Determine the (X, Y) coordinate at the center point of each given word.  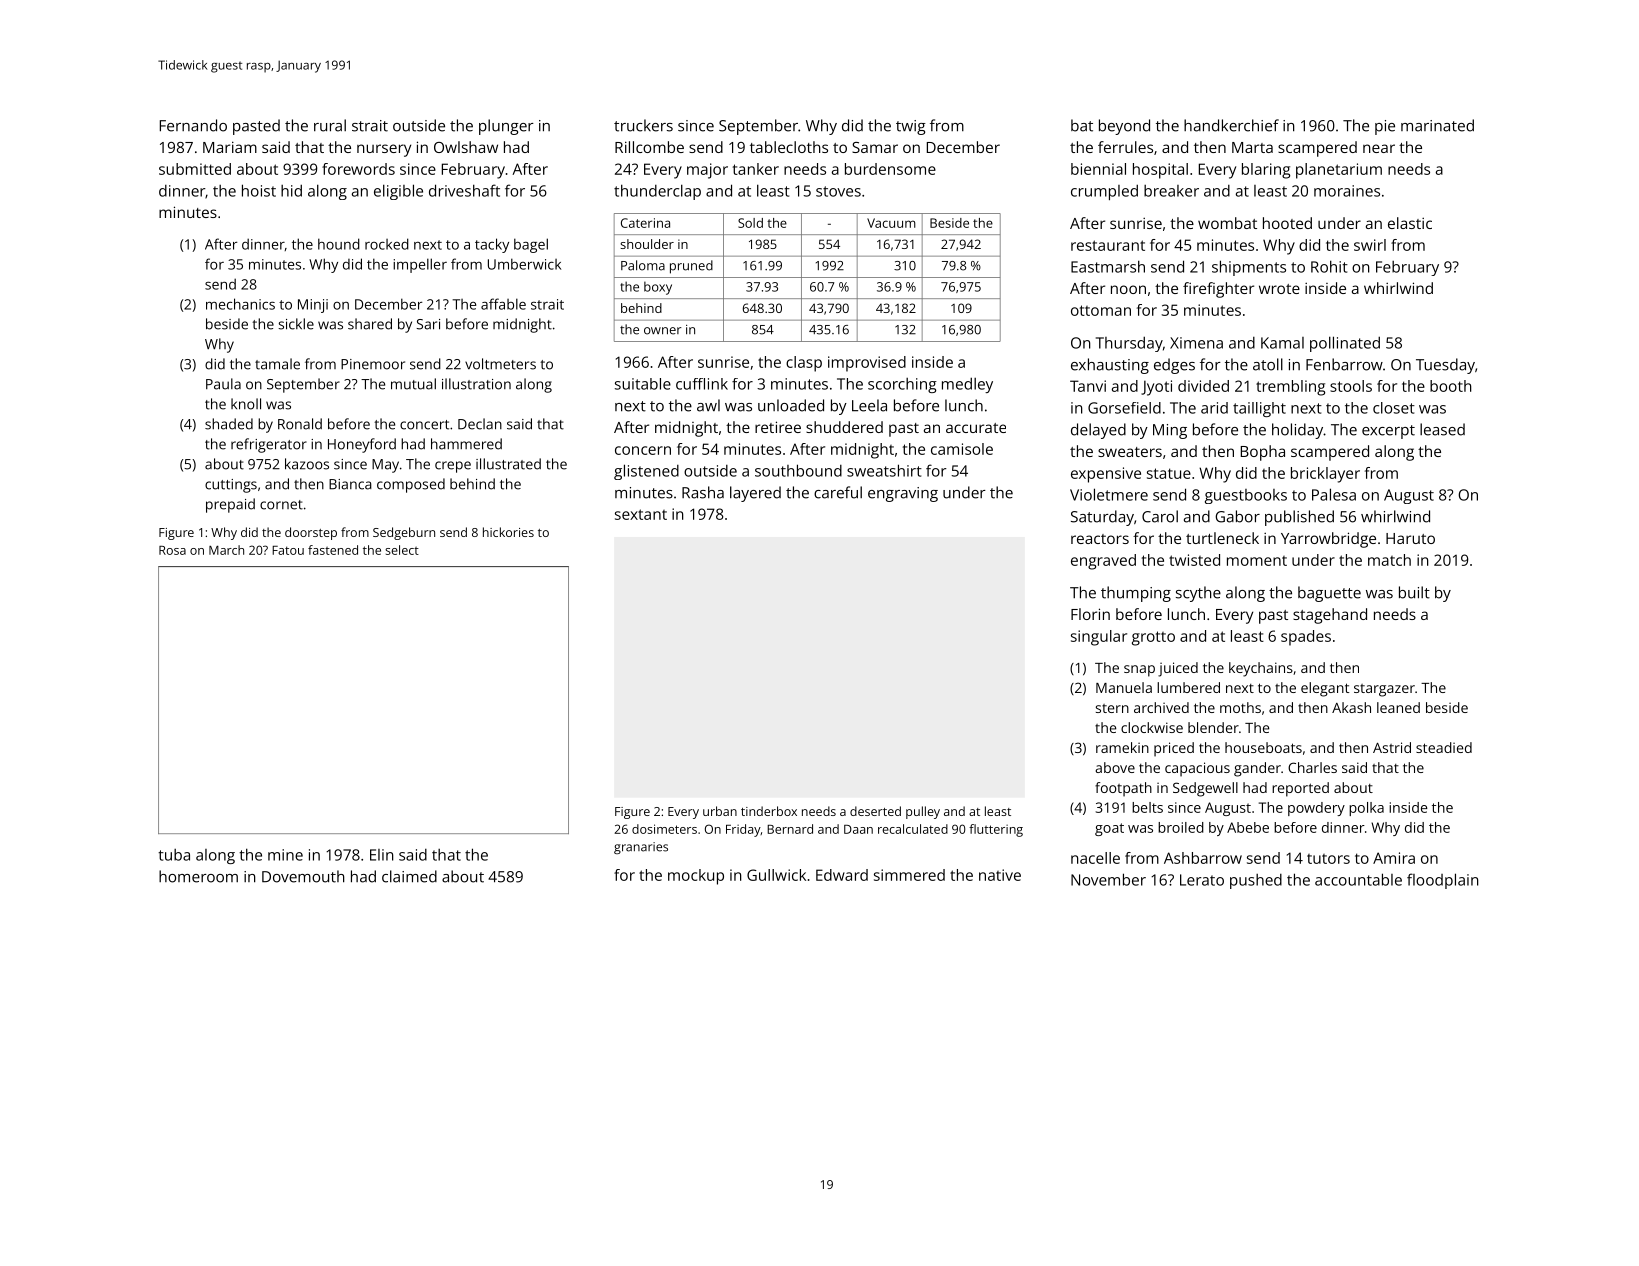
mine (285, 855)
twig (911, 127)
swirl (1370, 245)
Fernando (193, 125)
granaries (641, 848)
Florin (1090, 614)
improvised (867, 364)
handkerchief (1231, 125)
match (1389, 560)
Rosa (172, 550)
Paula (223, 384)
